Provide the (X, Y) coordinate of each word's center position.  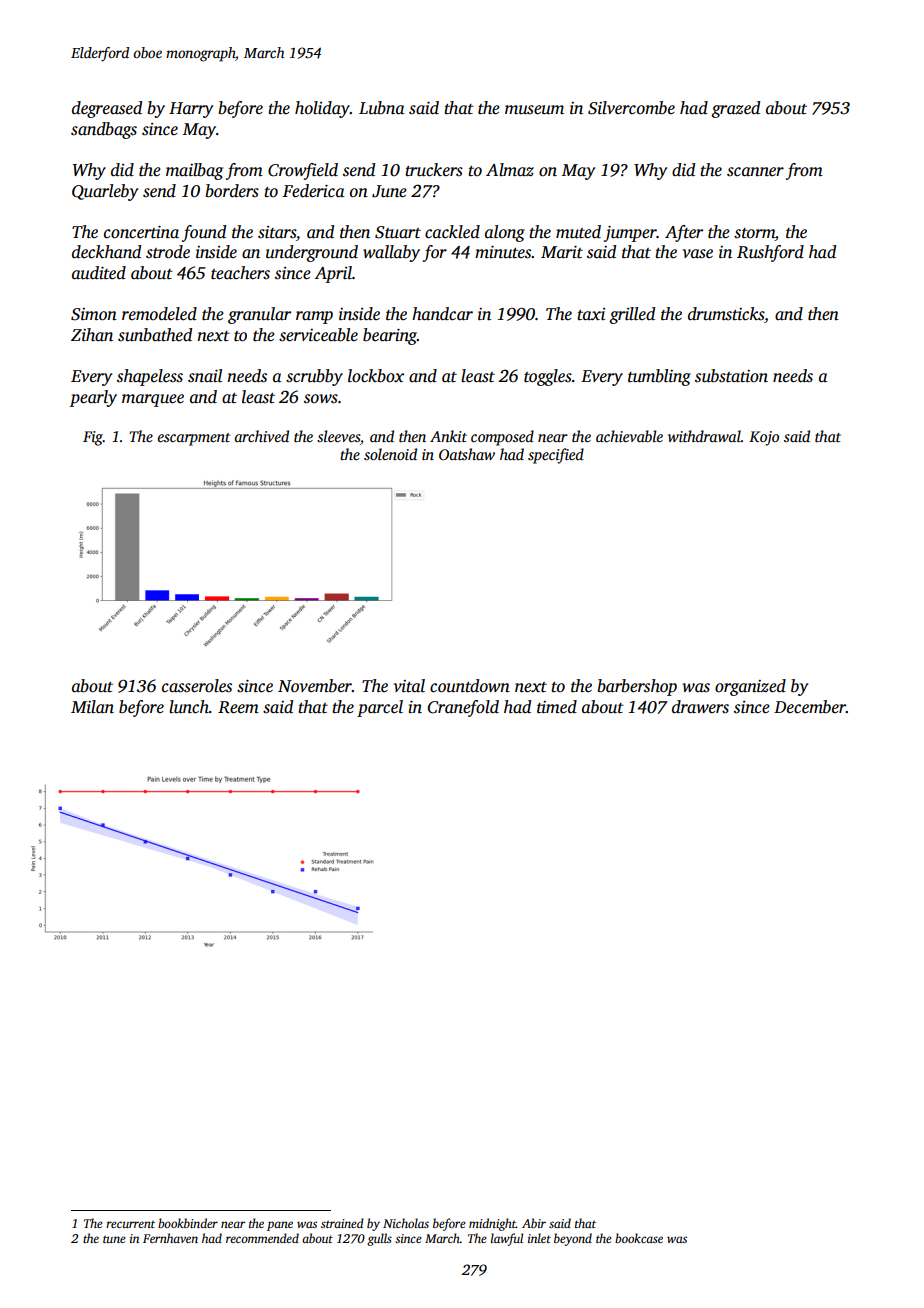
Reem (238, 707)
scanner (755, 172)
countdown (470, 686)
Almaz (510, 170)
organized (750, 687)
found (204, 233)
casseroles (197, 686)
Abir (534, 1223)
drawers (700, 707)
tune (114, 1239)
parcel (380, 708)
